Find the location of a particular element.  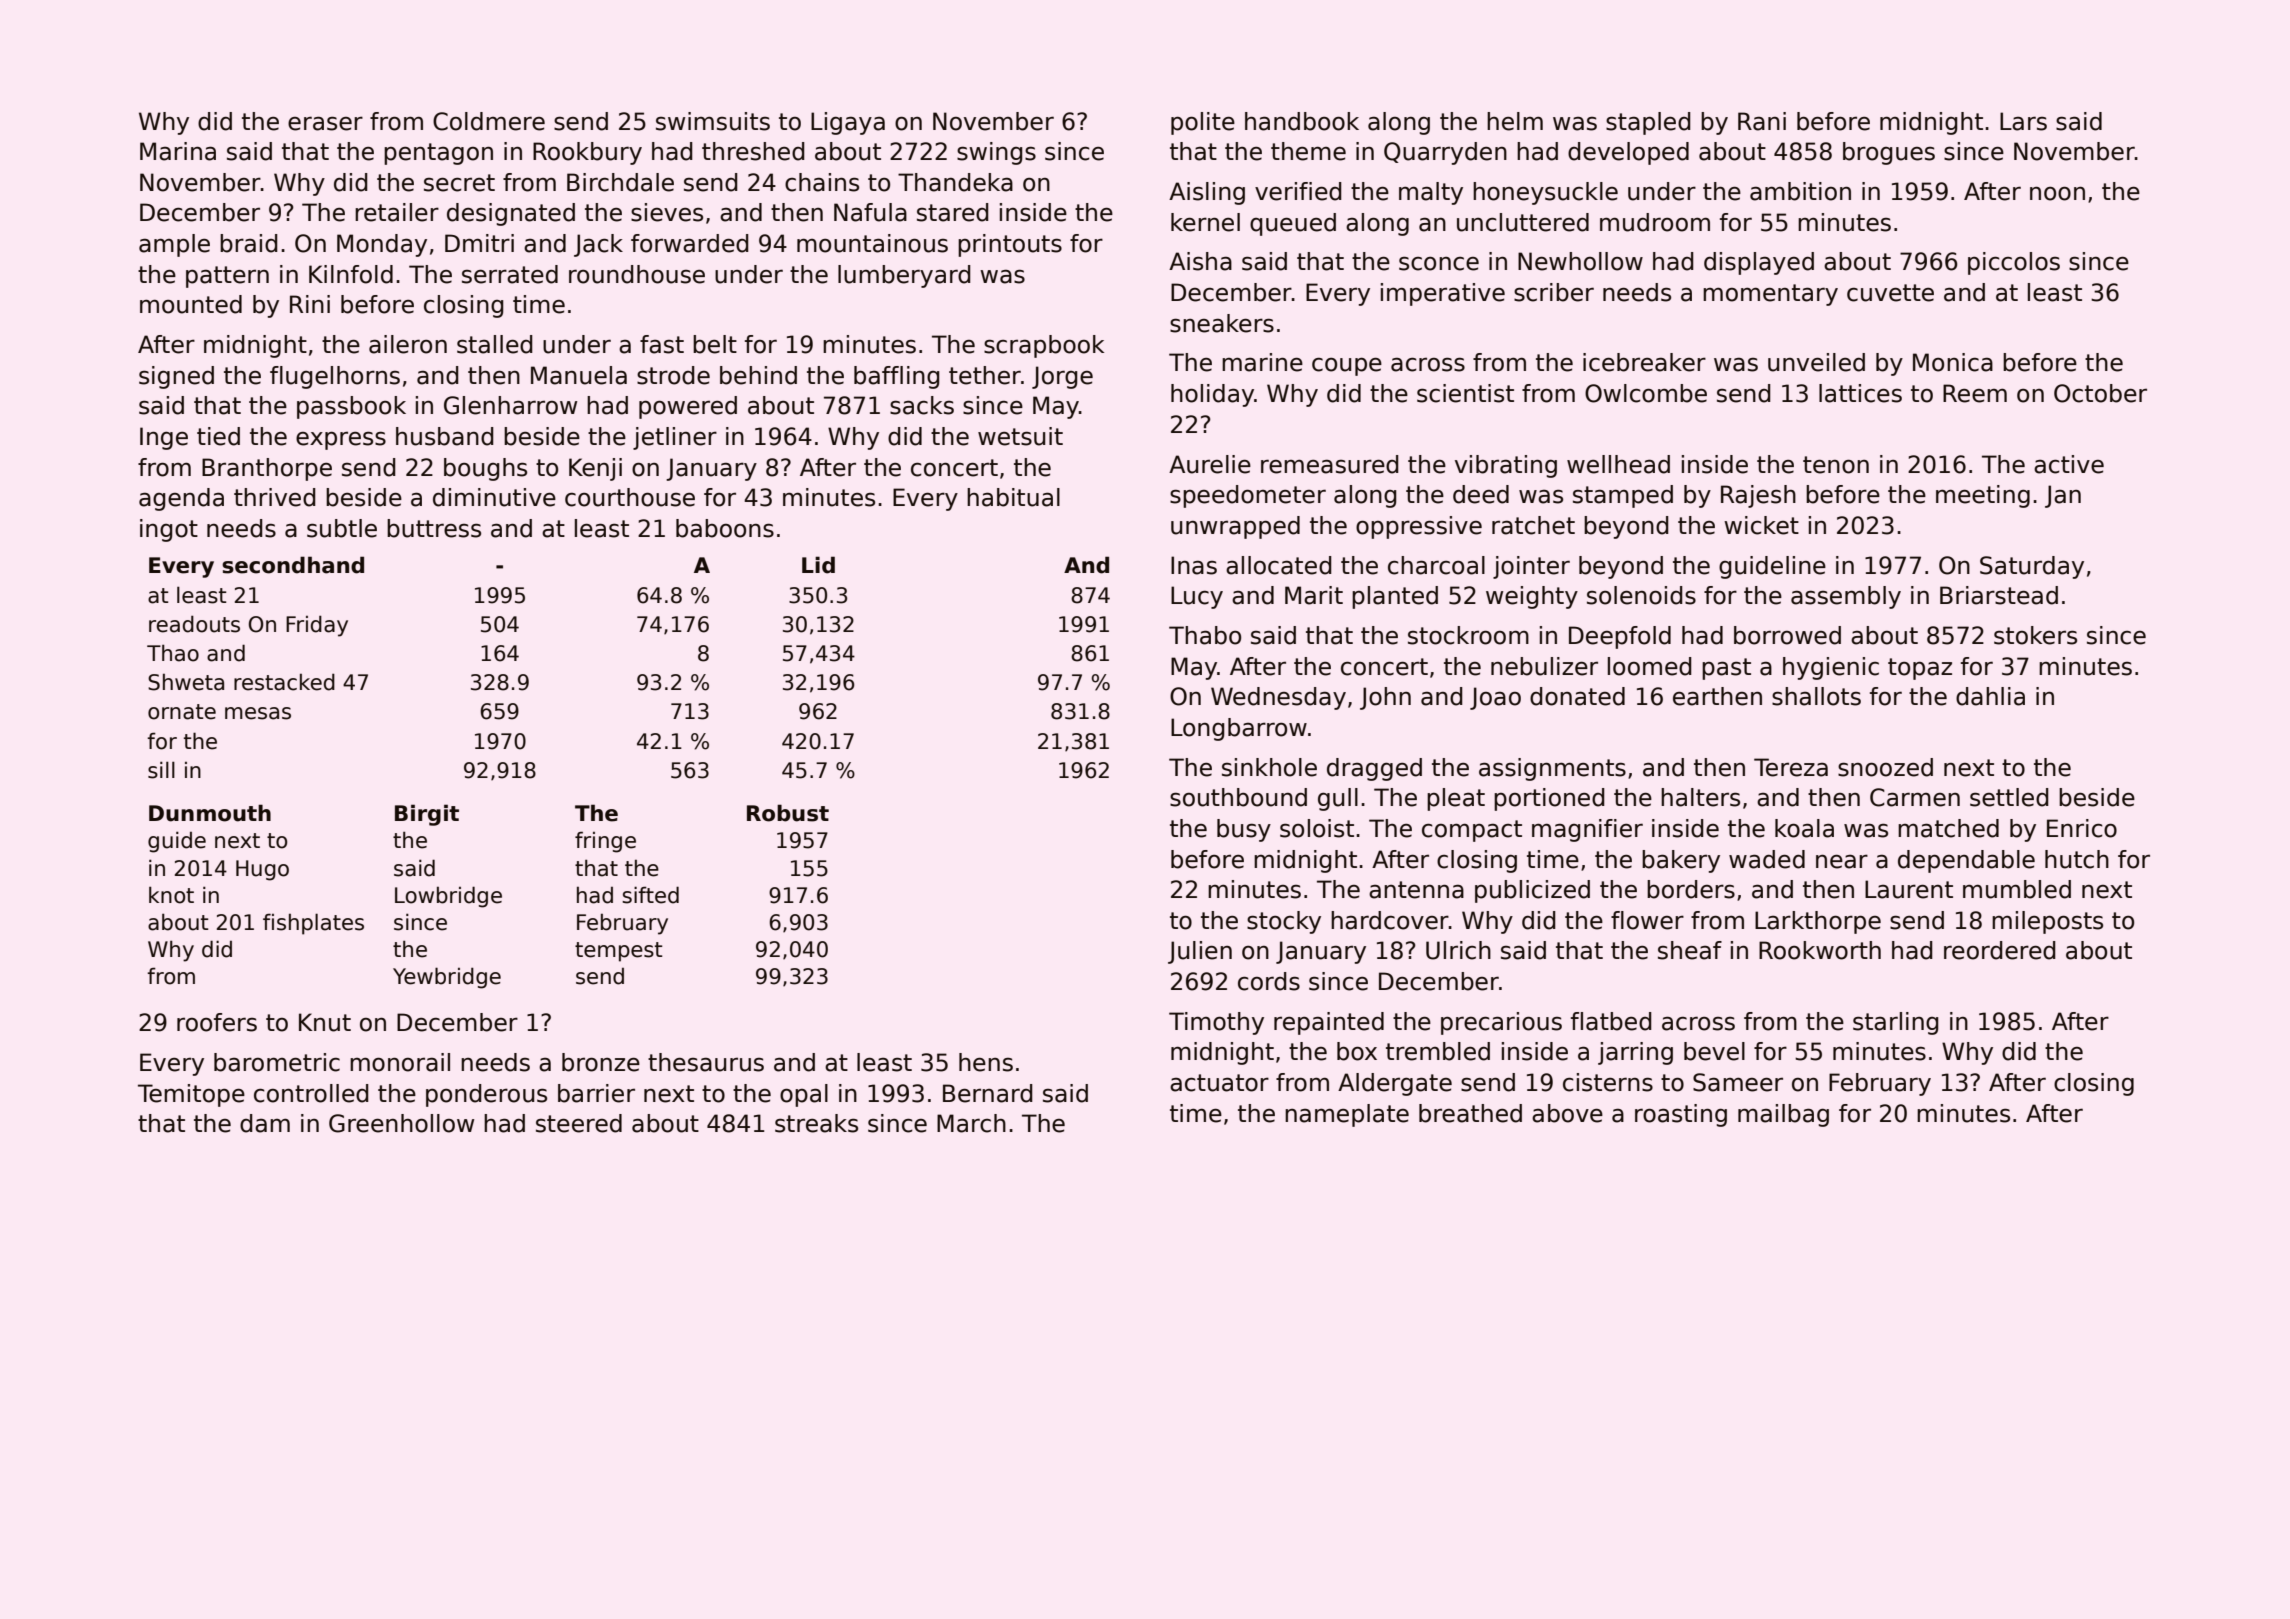

unwrapped is located at coordinates (1235, 527).
